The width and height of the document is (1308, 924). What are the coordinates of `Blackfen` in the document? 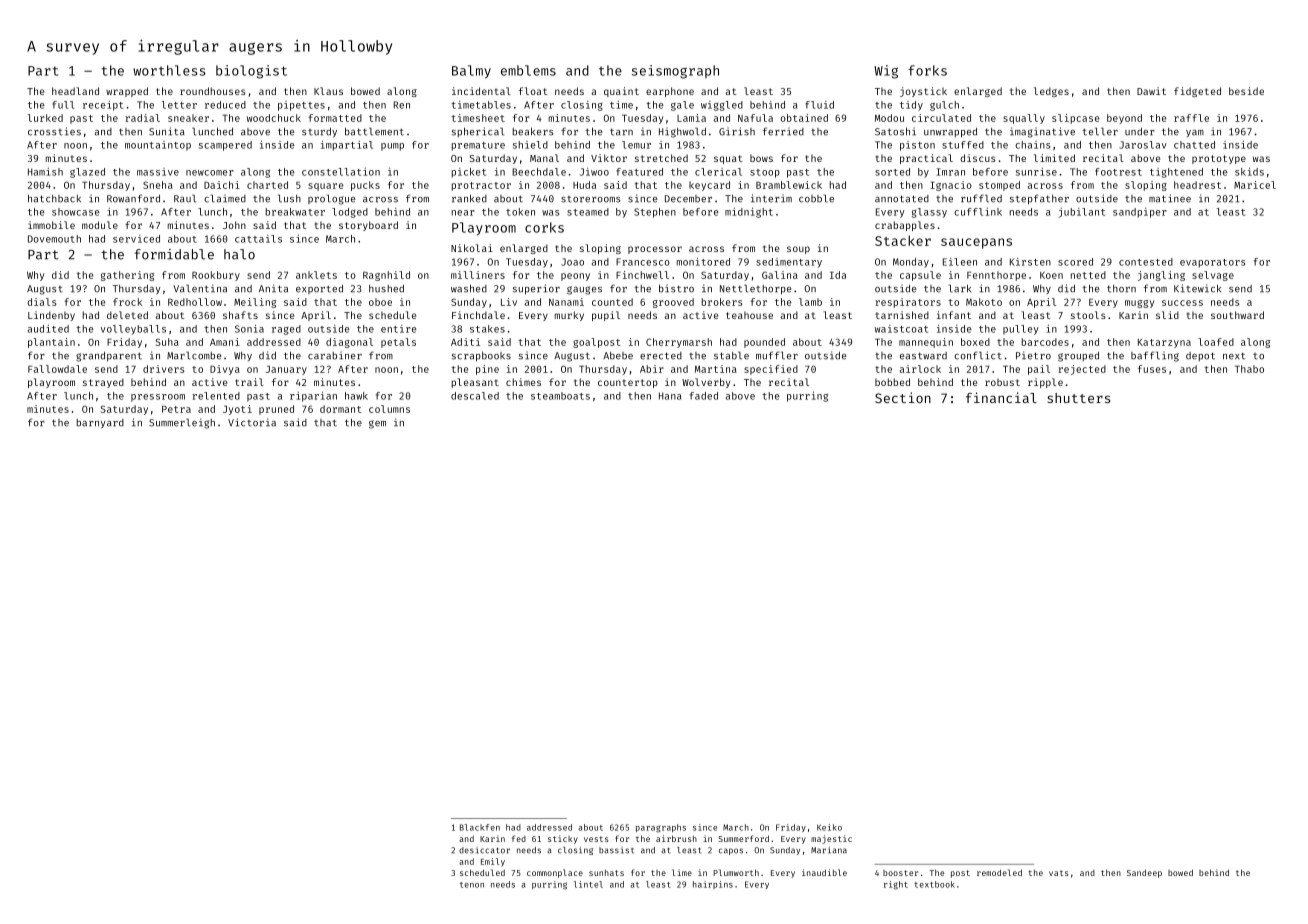 It's located at (480, 827).
